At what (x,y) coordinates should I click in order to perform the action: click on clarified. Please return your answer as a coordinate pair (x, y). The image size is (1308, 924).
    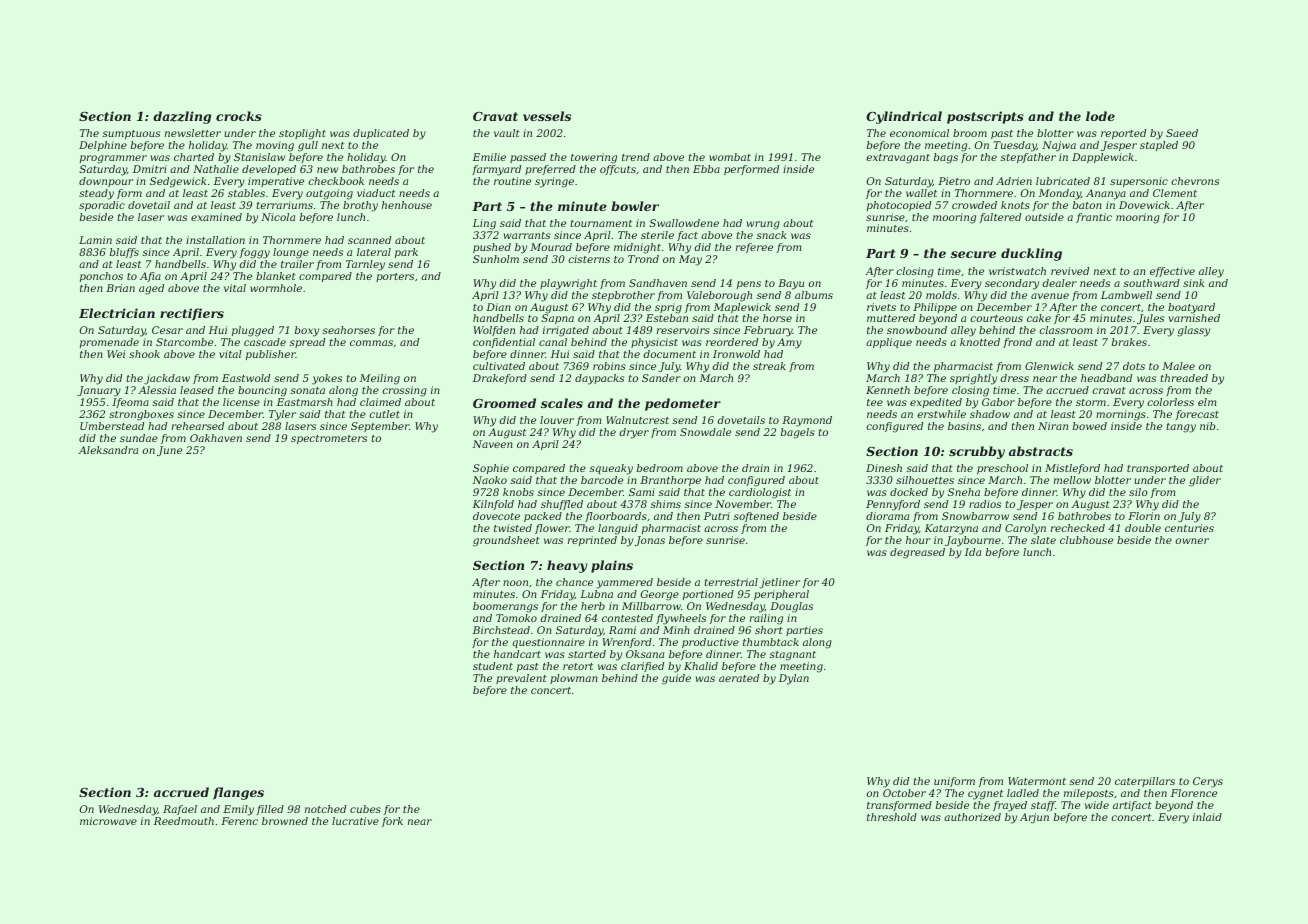
    Looking at the image, I should click on (642, 667).
